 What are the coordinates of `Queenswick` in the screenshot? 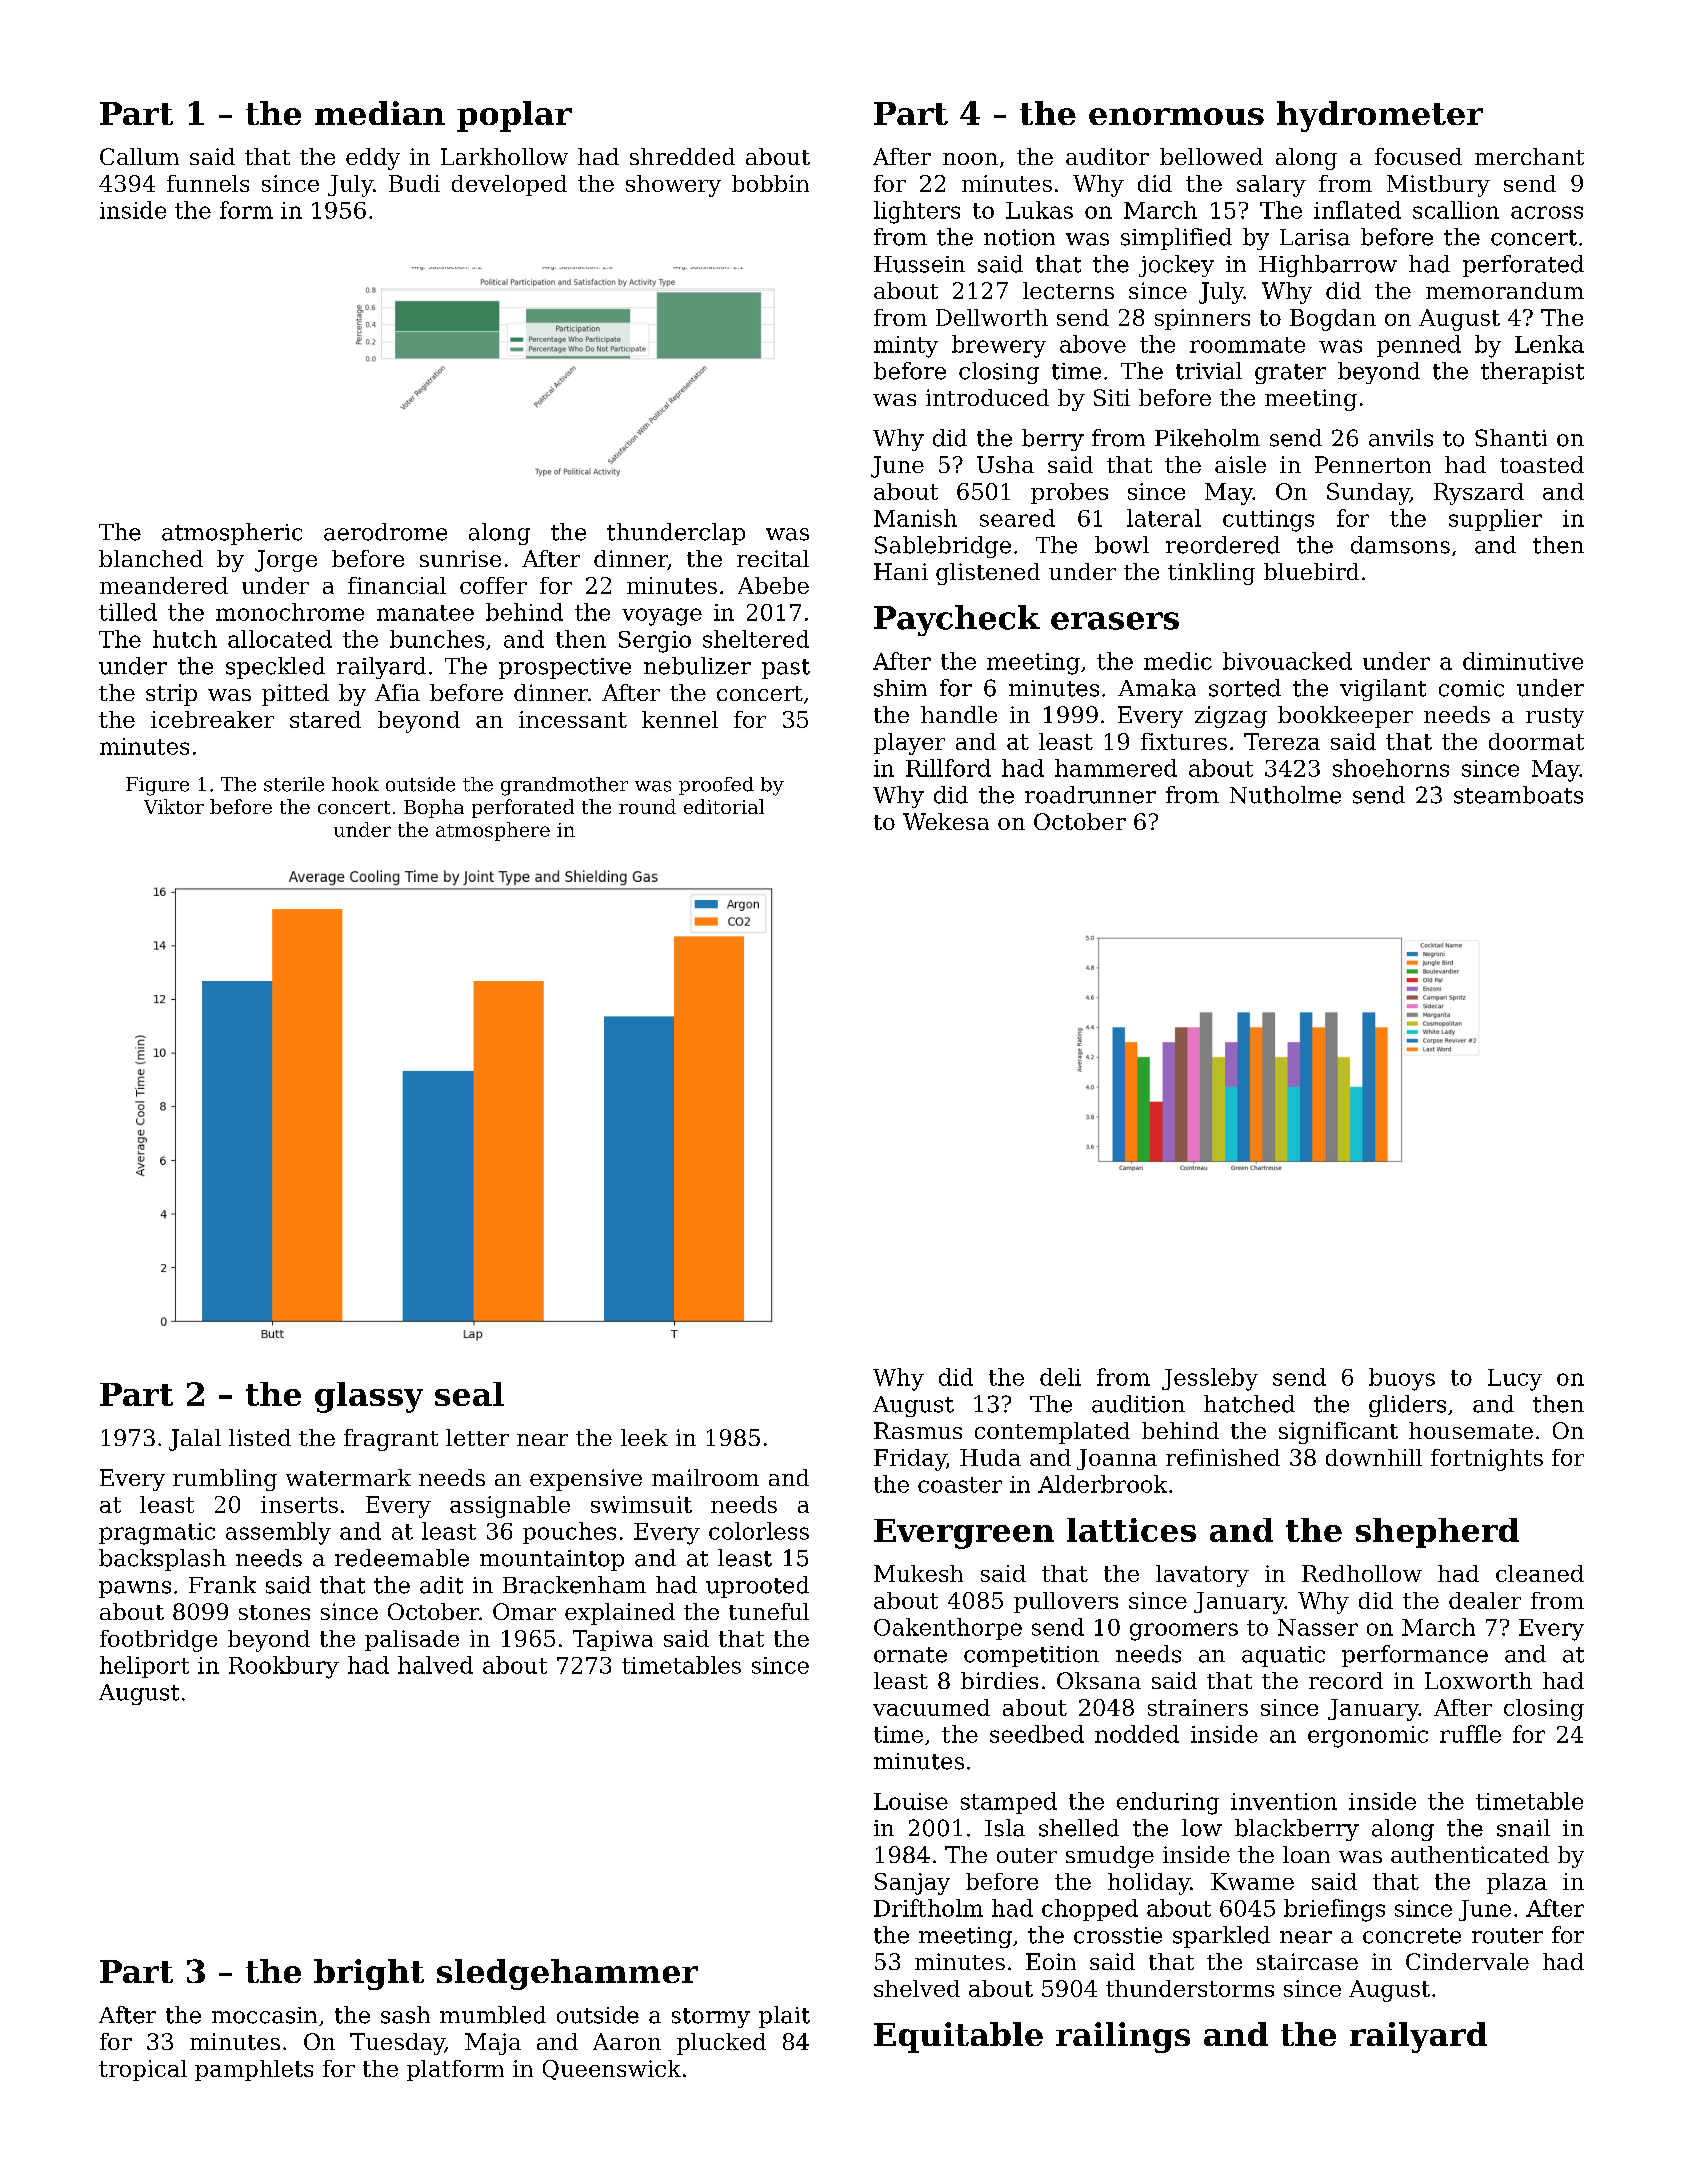 It's located at (612, 2070).
